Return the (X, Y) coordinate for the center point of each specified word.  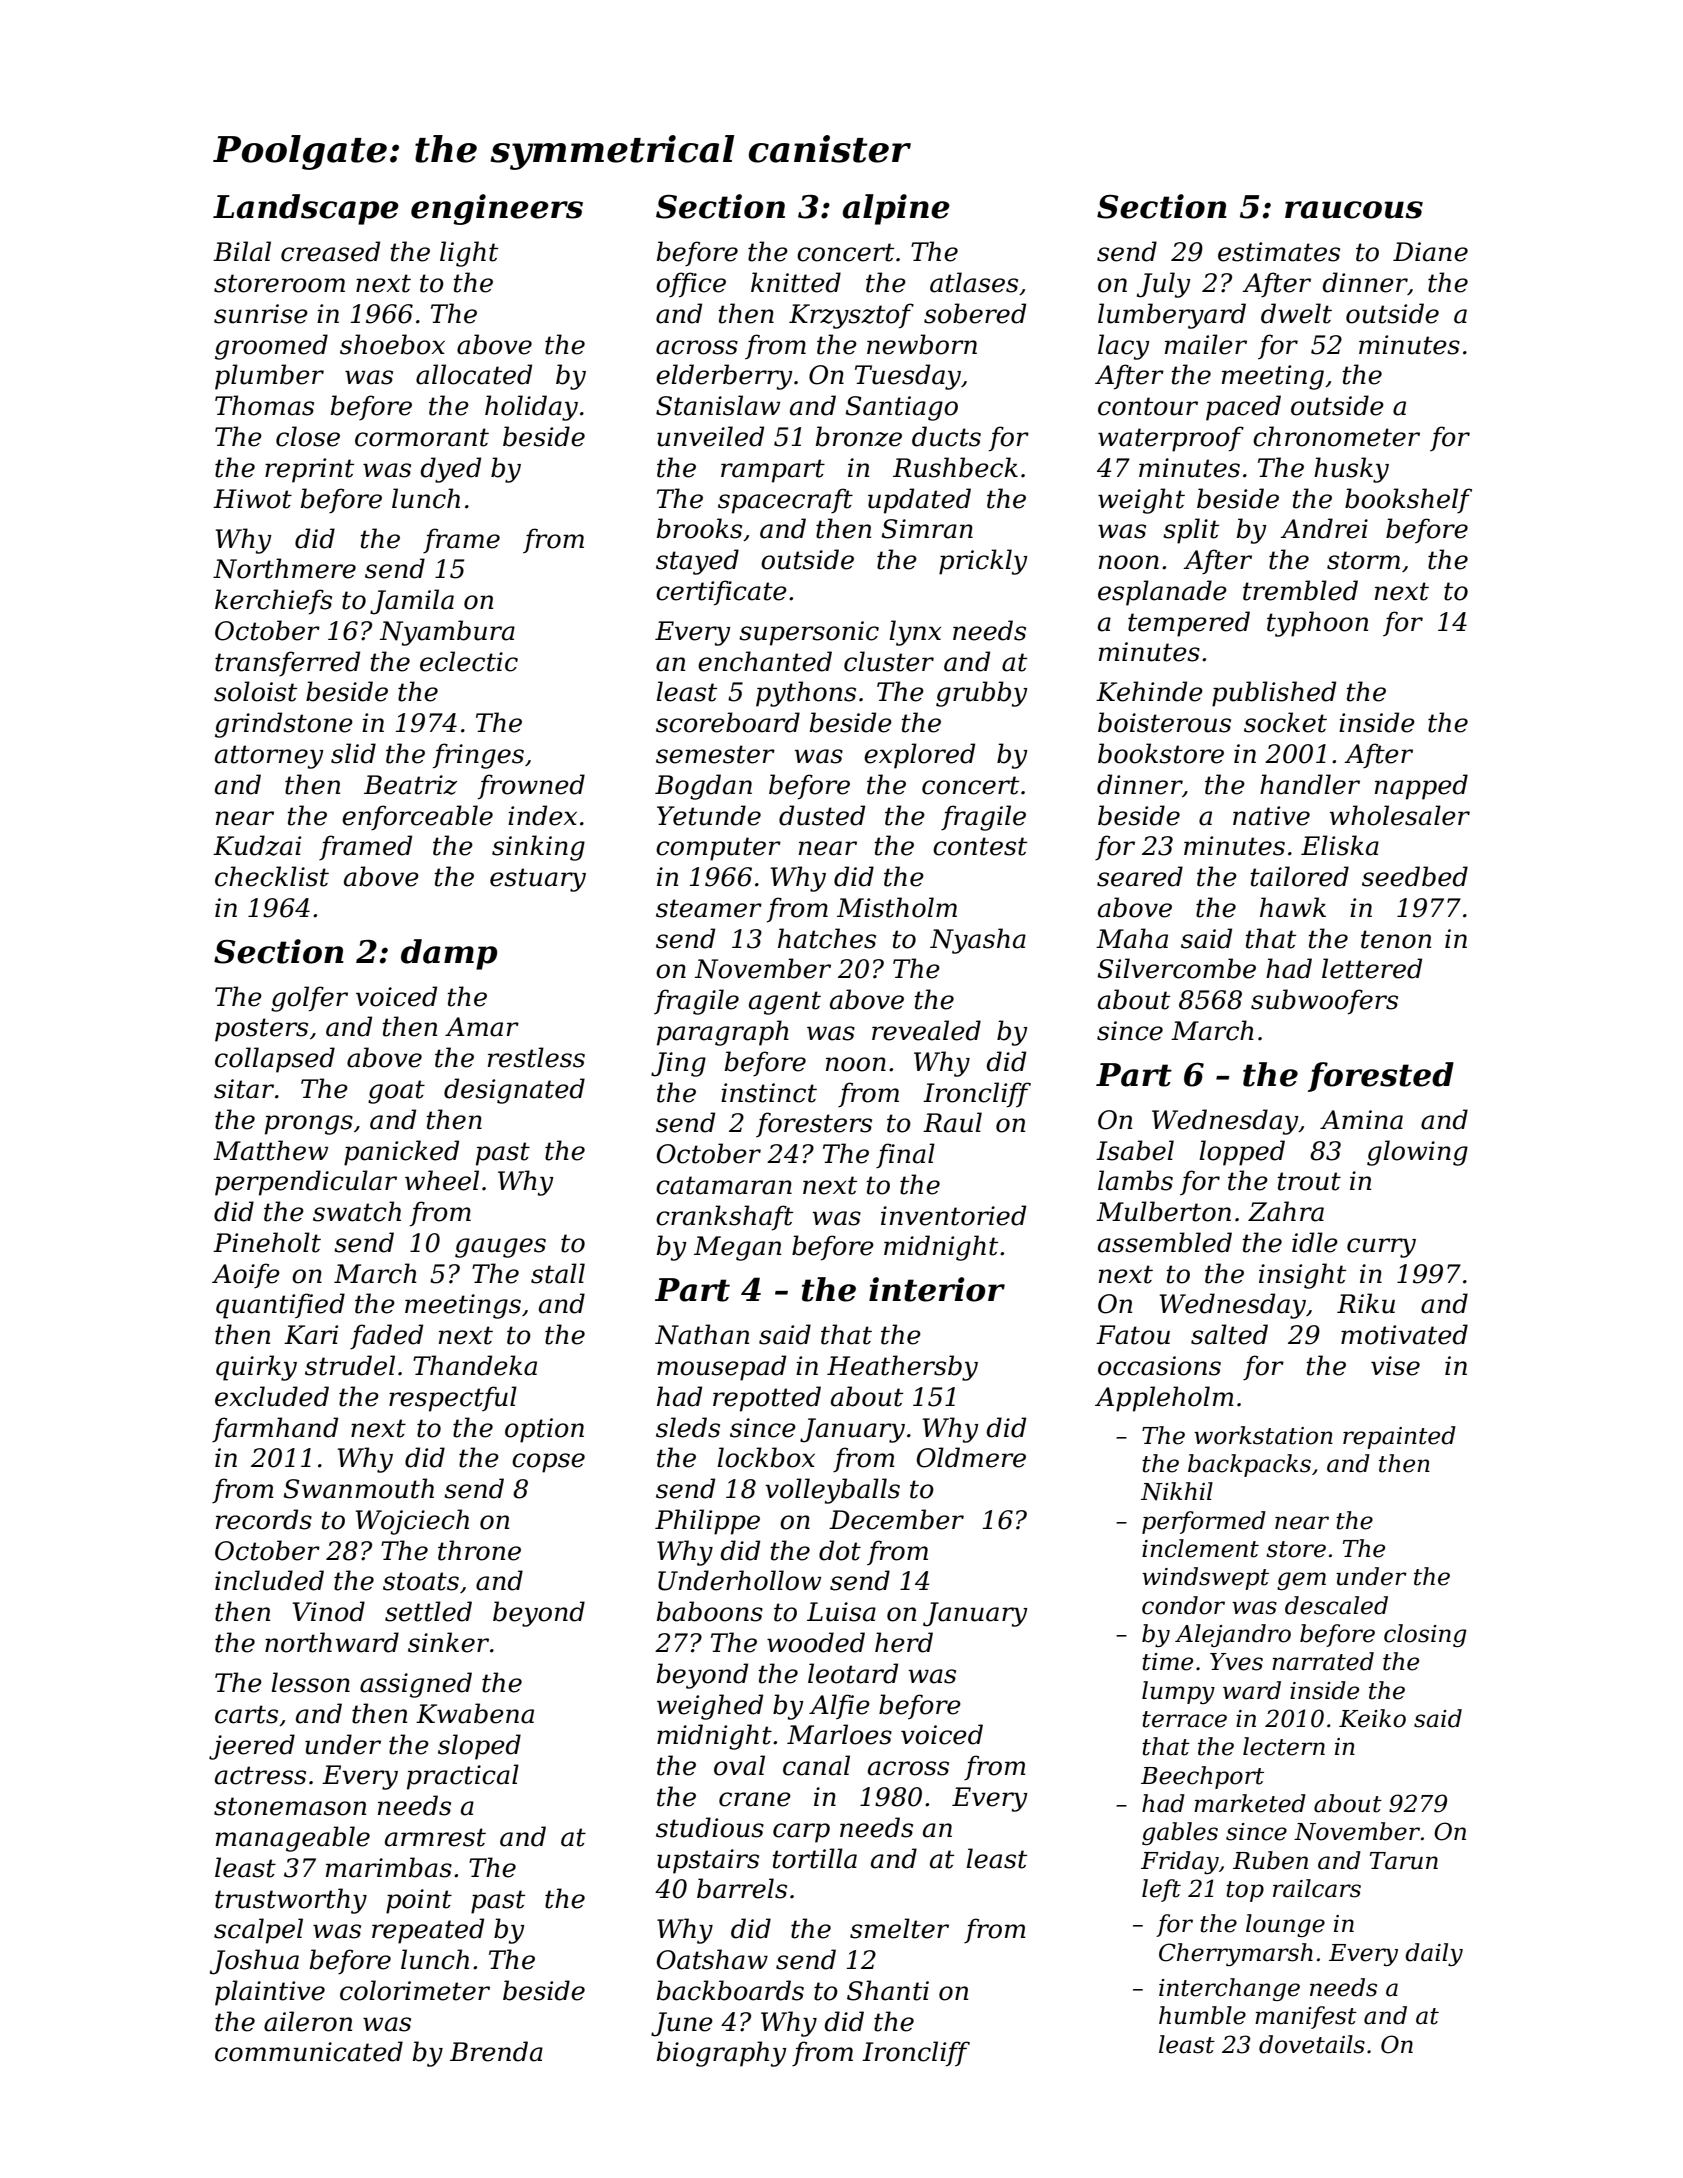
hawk (1293, 907)
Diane (1430, 252)
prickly (983, 562)
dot (840, 1550)
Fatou (1133, 1335)
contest (980, 846)
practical (463, 1777)
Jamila (412, 602)
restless (536, 1057)
